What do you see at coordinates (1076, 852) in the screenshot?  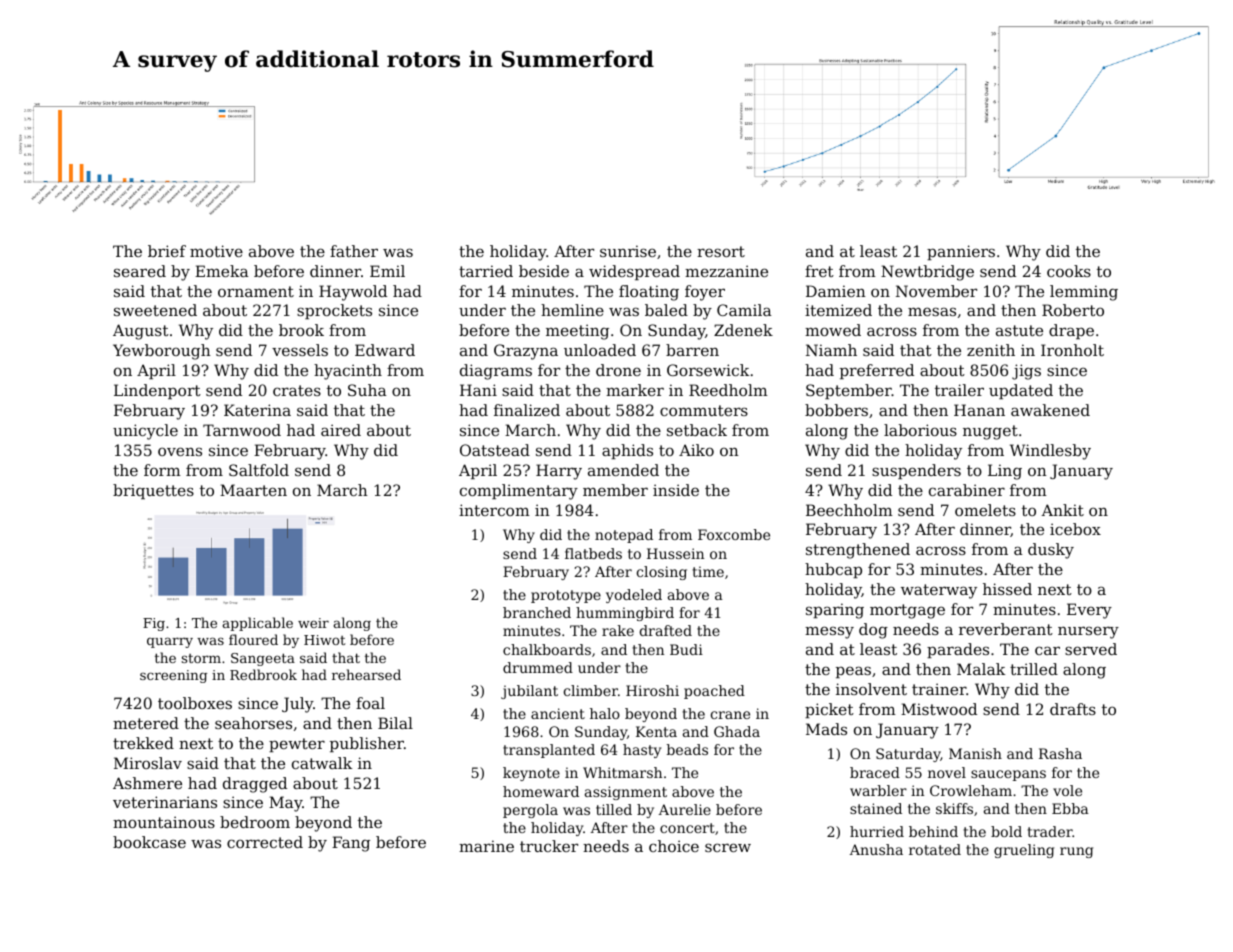 I see `rung` at bounding box center [1076, 852].
